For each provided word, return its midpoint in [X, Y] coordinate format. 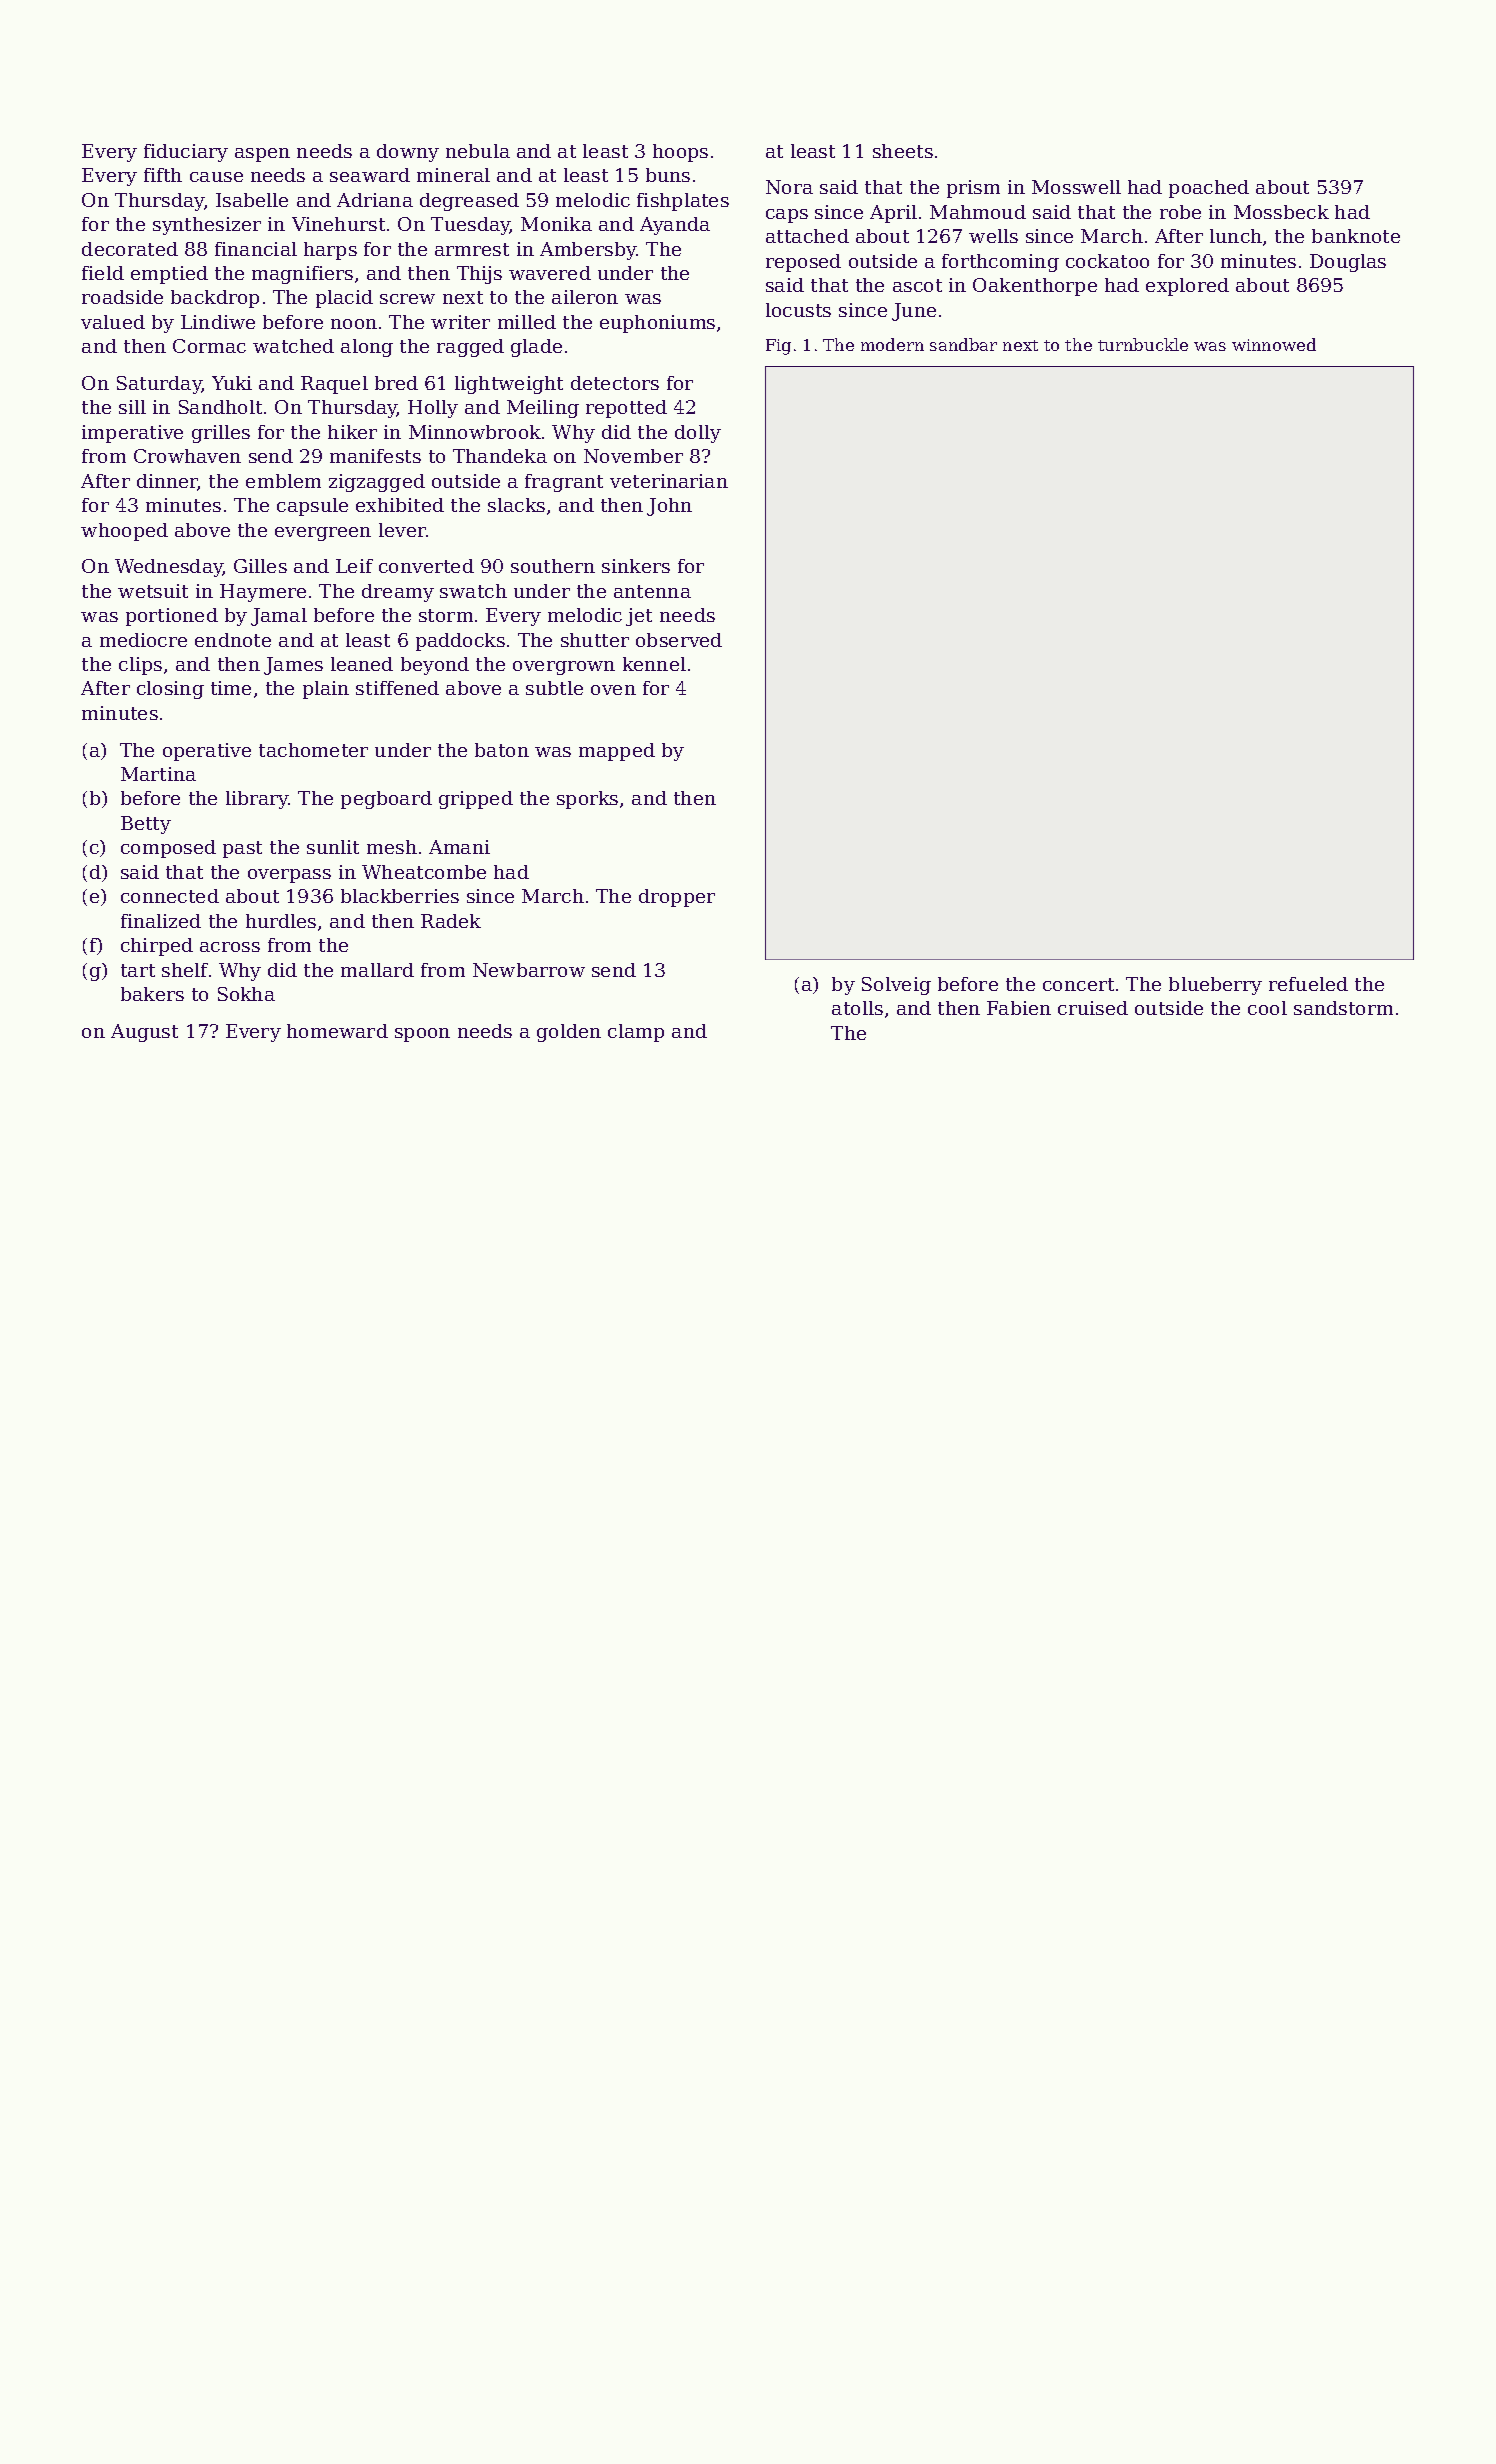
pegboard [386, 800]
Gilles [260, 566]
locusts [798, 310]
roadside [122, 297]
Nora [789, 187]
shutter [595, 640]
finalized [161, 921]
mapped [617, 752]
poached [1209, 189]
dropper [677, 898]
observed [679, 640]
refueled [1308, 984]
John [669, 507]
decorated [130, 249]
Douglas [1348, 263]
